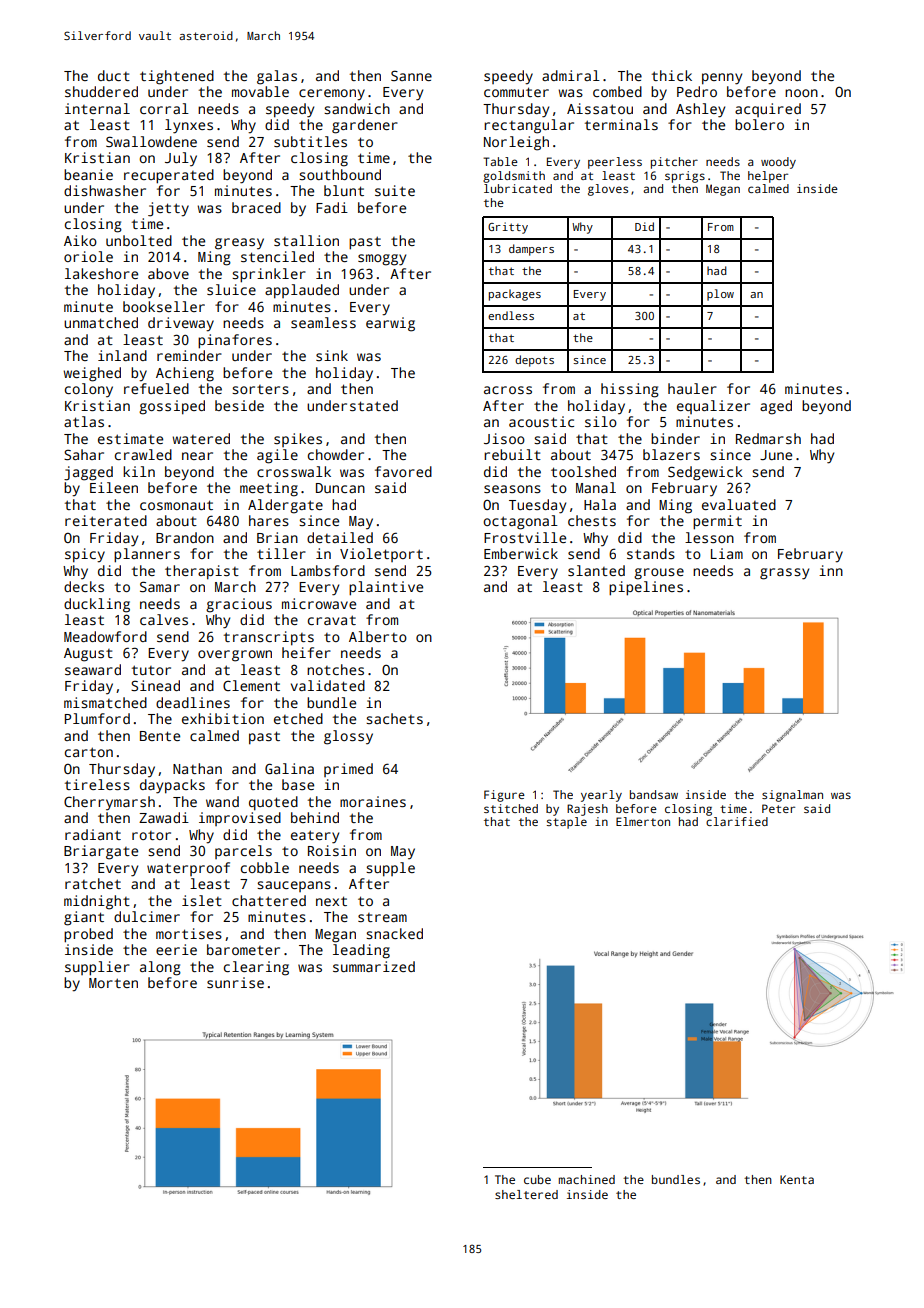 The image size is (924, 1308). What do you see at coordinates (797, 1179) in the page?
I see `Kenta` at bounding box center [797, 1179].
